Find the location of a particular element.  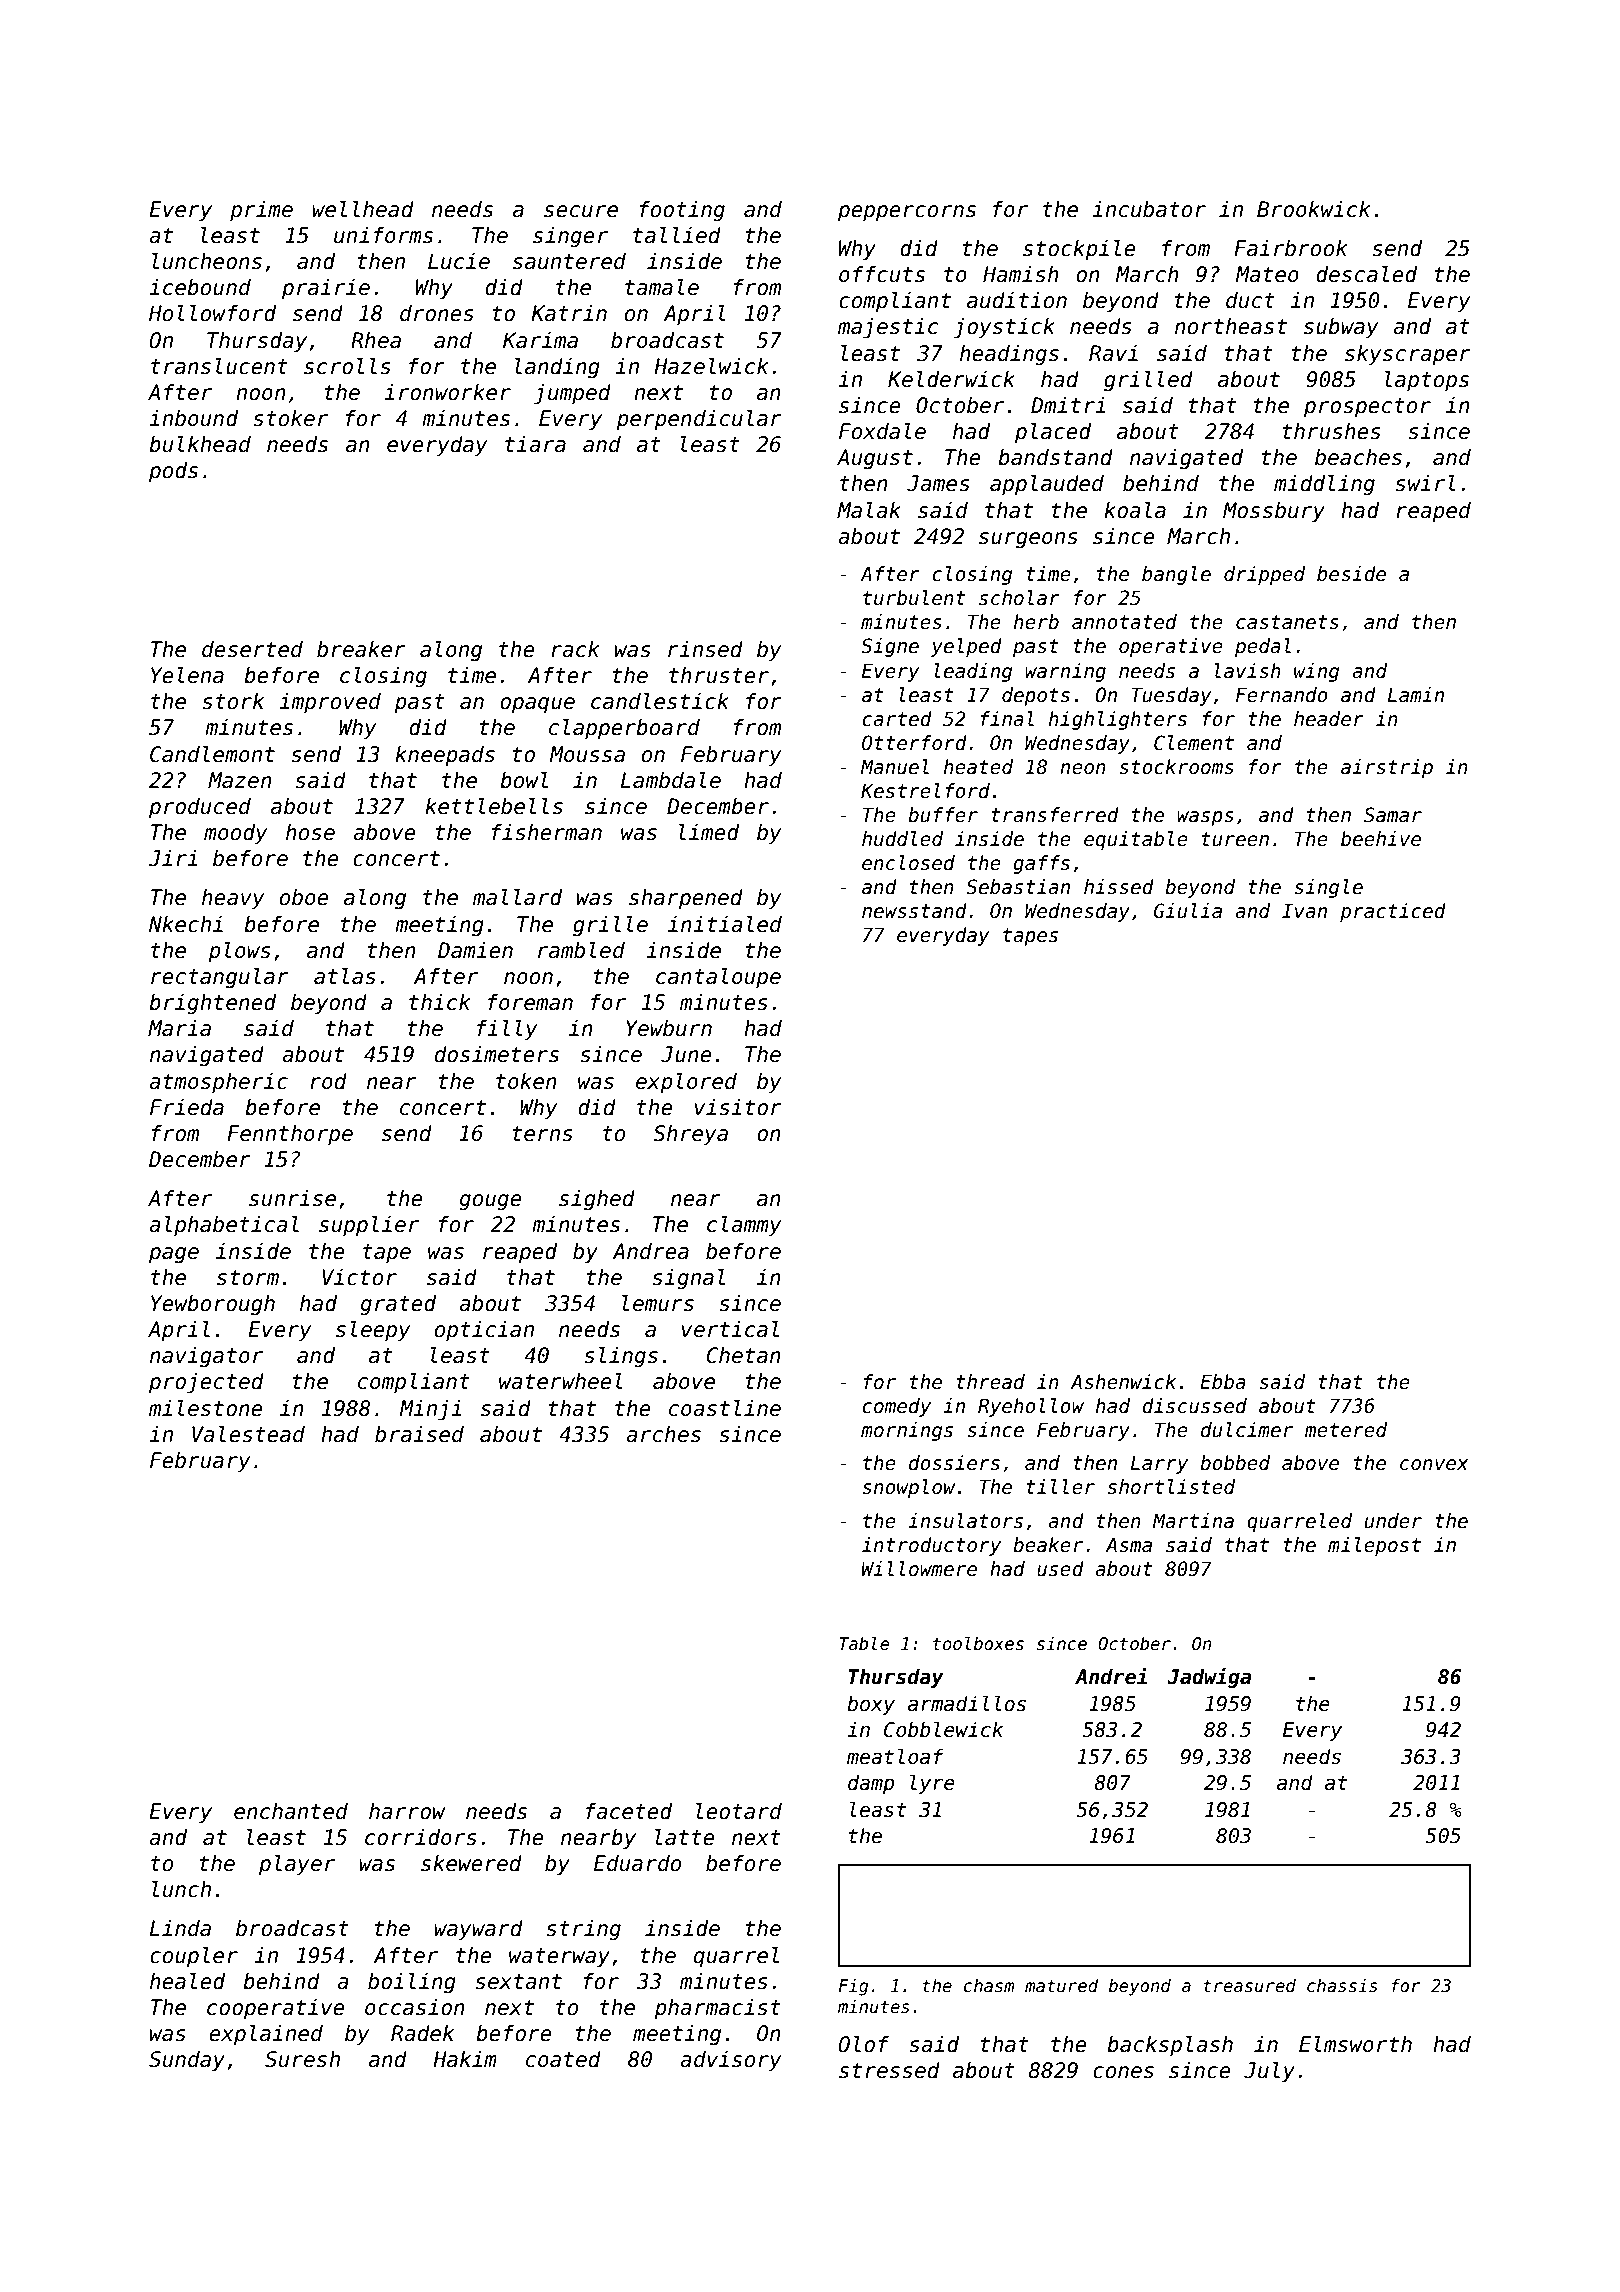

Hakim is located at coordinates (465, 2059).
